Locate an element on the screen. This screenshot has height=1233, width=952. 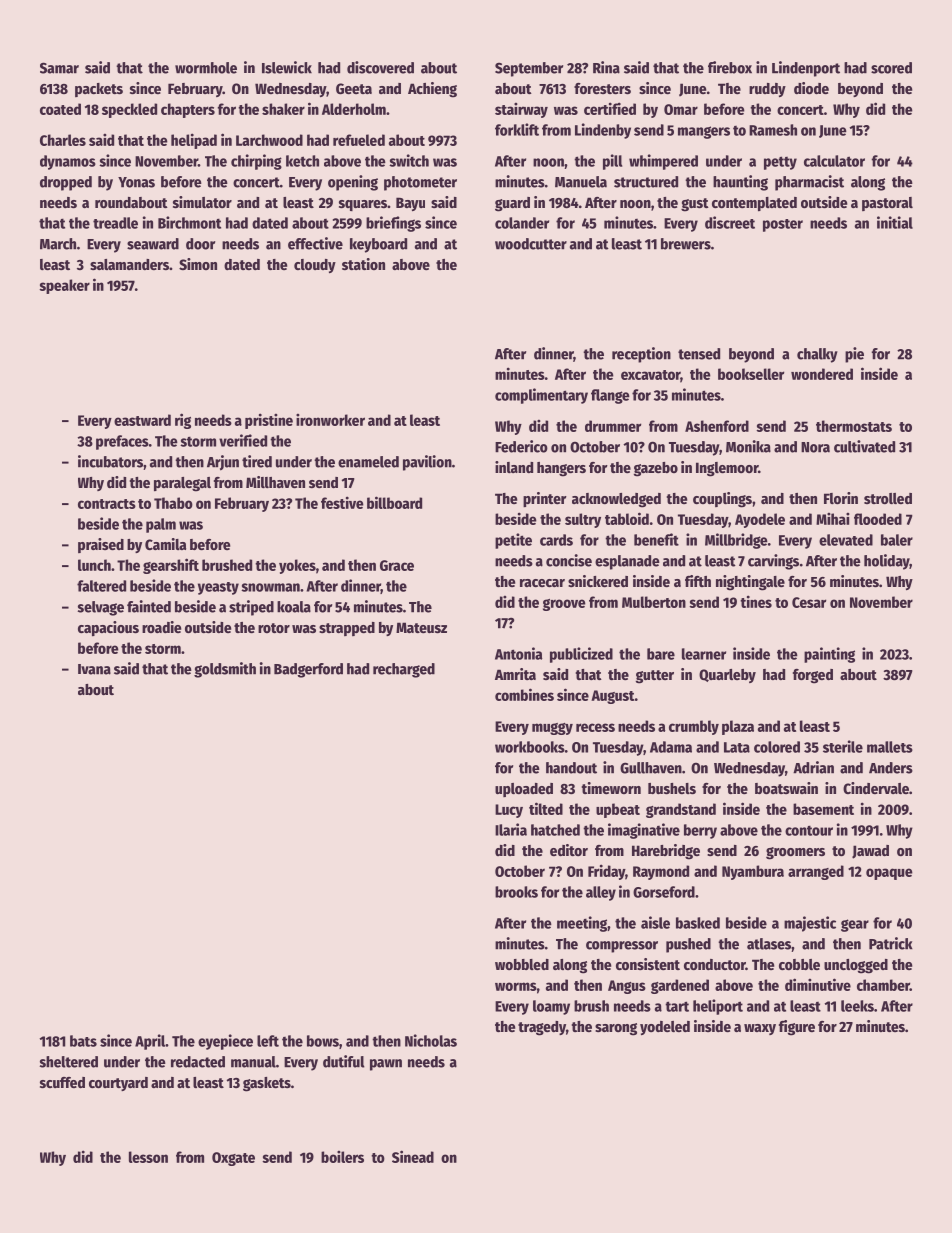
Bayu is located at coordinates (410, 204).
